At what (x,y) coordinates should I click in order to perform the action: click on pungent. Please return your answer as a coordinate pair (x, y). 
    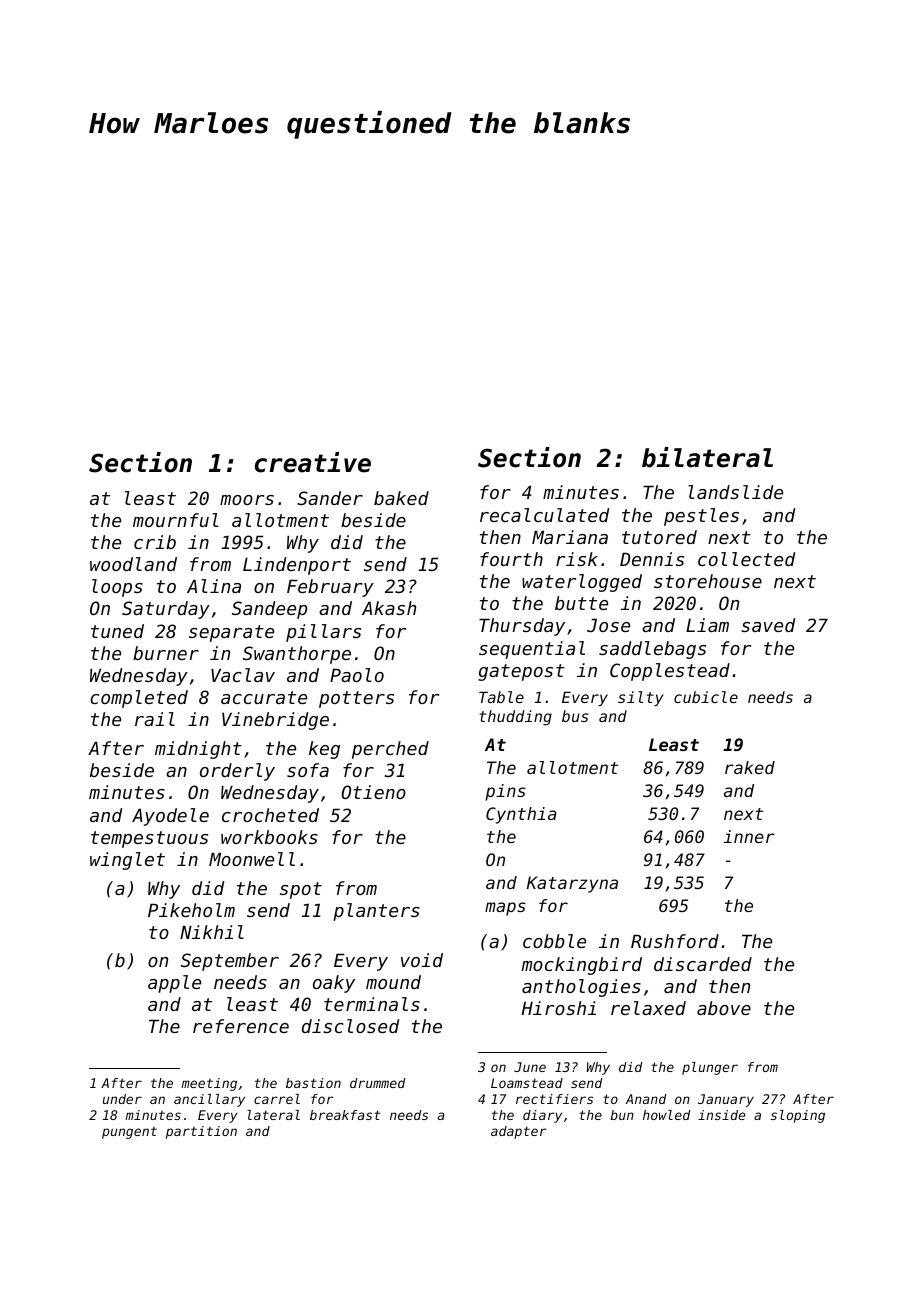
    Looking at the image, I should click on (129, 1133).
